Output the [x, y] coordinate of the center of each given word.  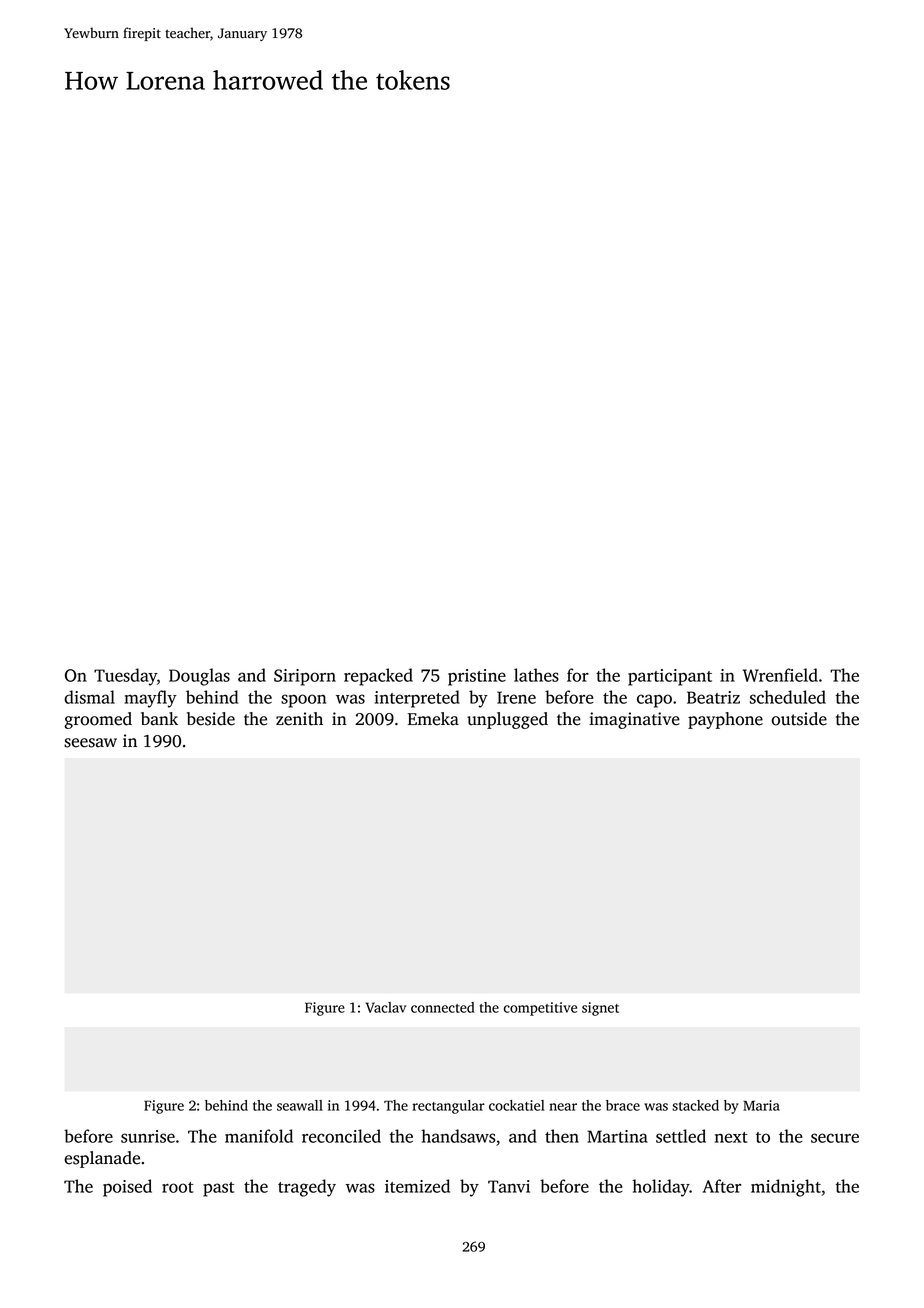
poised [127, 1188]
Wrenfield [780, 675]
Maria [761, 1105]
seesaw [90, 743]
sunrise [148, 1136]
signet [600, 1009]
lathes [536, 675]
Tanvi [509, 1186]
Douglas [199, 677]
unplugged [507, 720]
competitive [540, 1009]
